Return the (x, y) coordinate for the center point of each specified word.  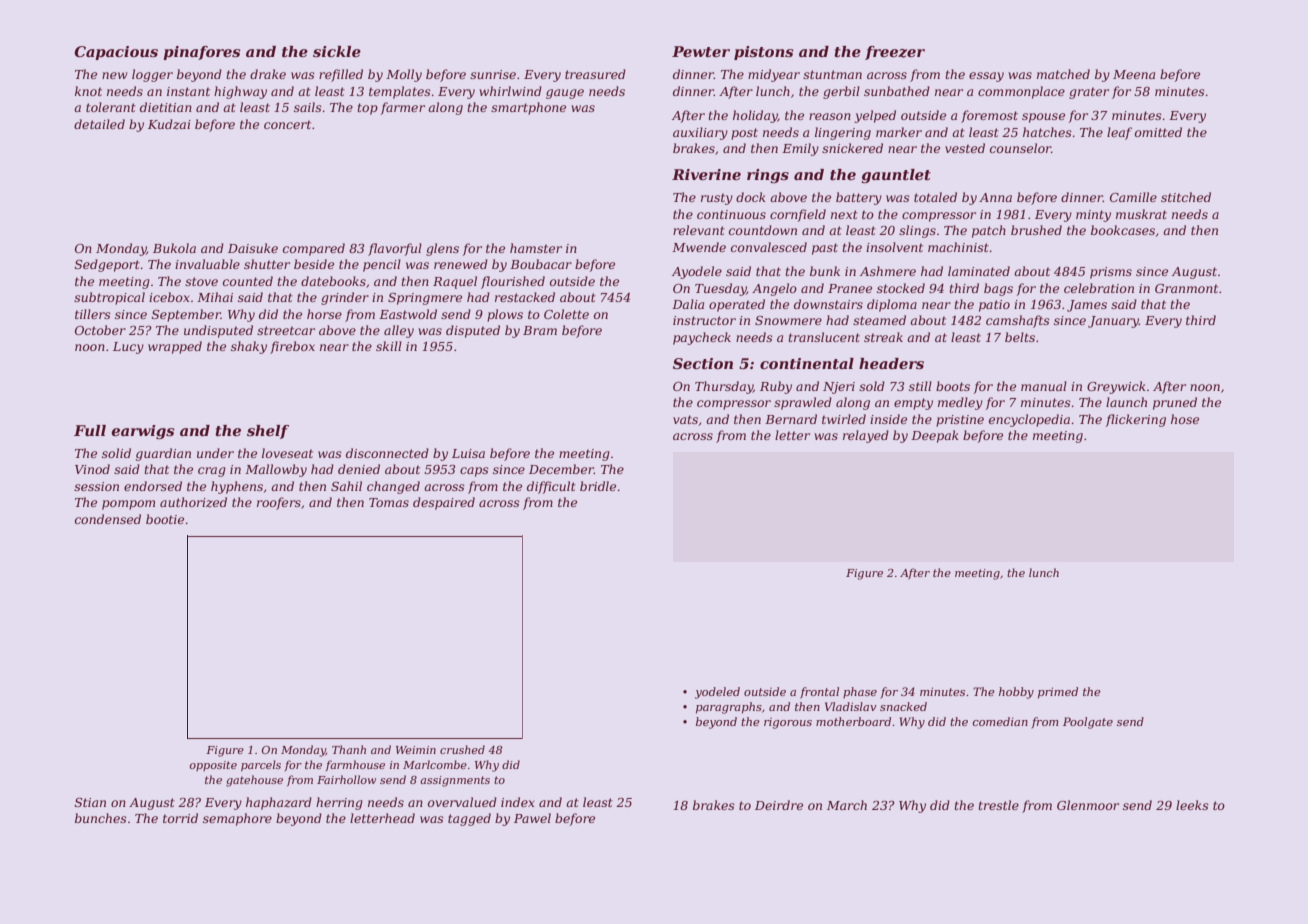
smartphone (528, 108)
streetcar (286, 330)
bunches (101, 818)
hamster (536, 248)
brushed (1036, 230)
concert (287, 124)
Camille (1133, 197)
